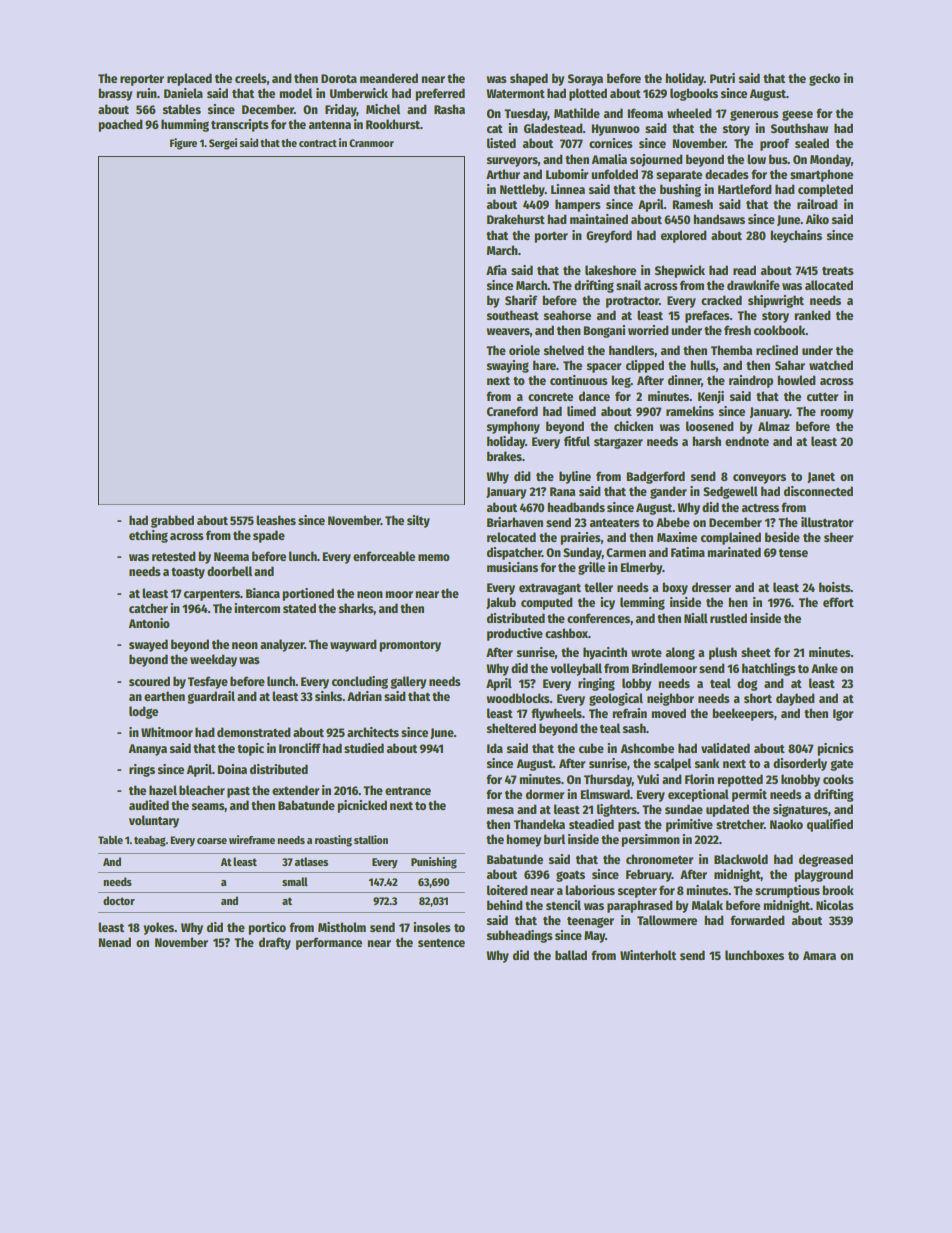 Image resolution: width=952 pixels, height=1233 pixels. I want to click on Putri, so click(722, 78).
